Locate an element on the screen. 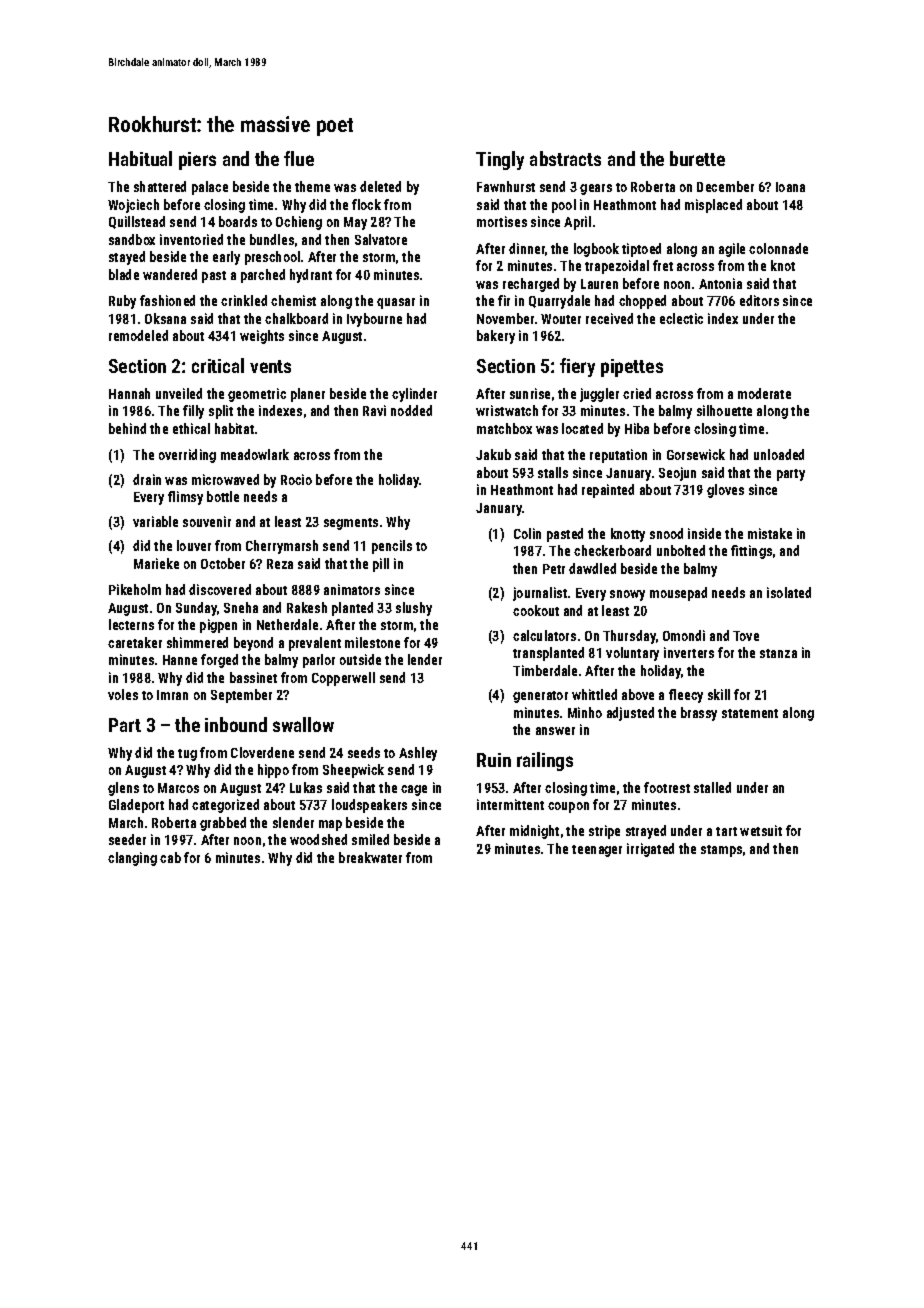 This screenshot has height=1308, width=924. mistake is located at coordinates (770, 533).
